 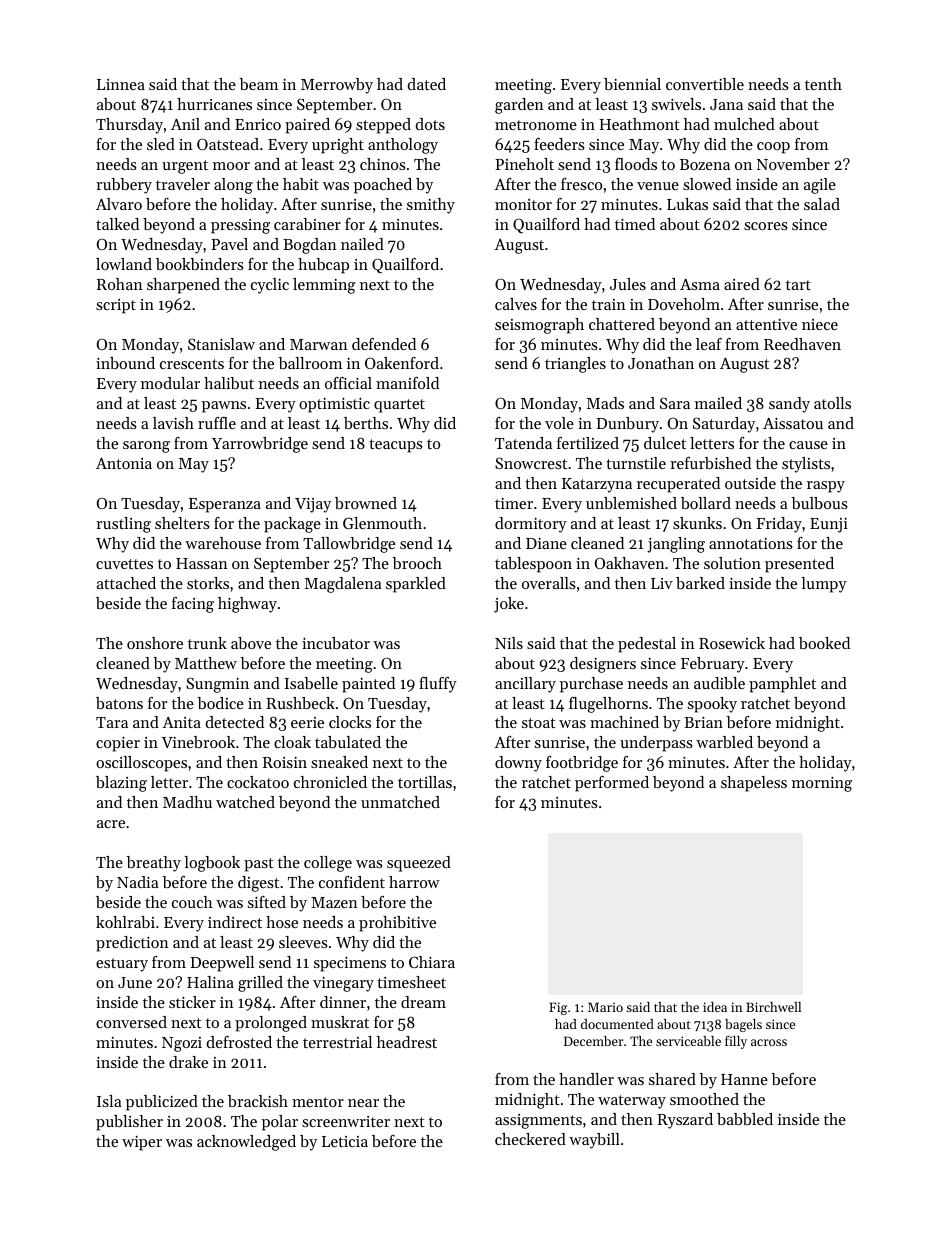 I want to click on Leticia, so click(x=345, y=1141).
